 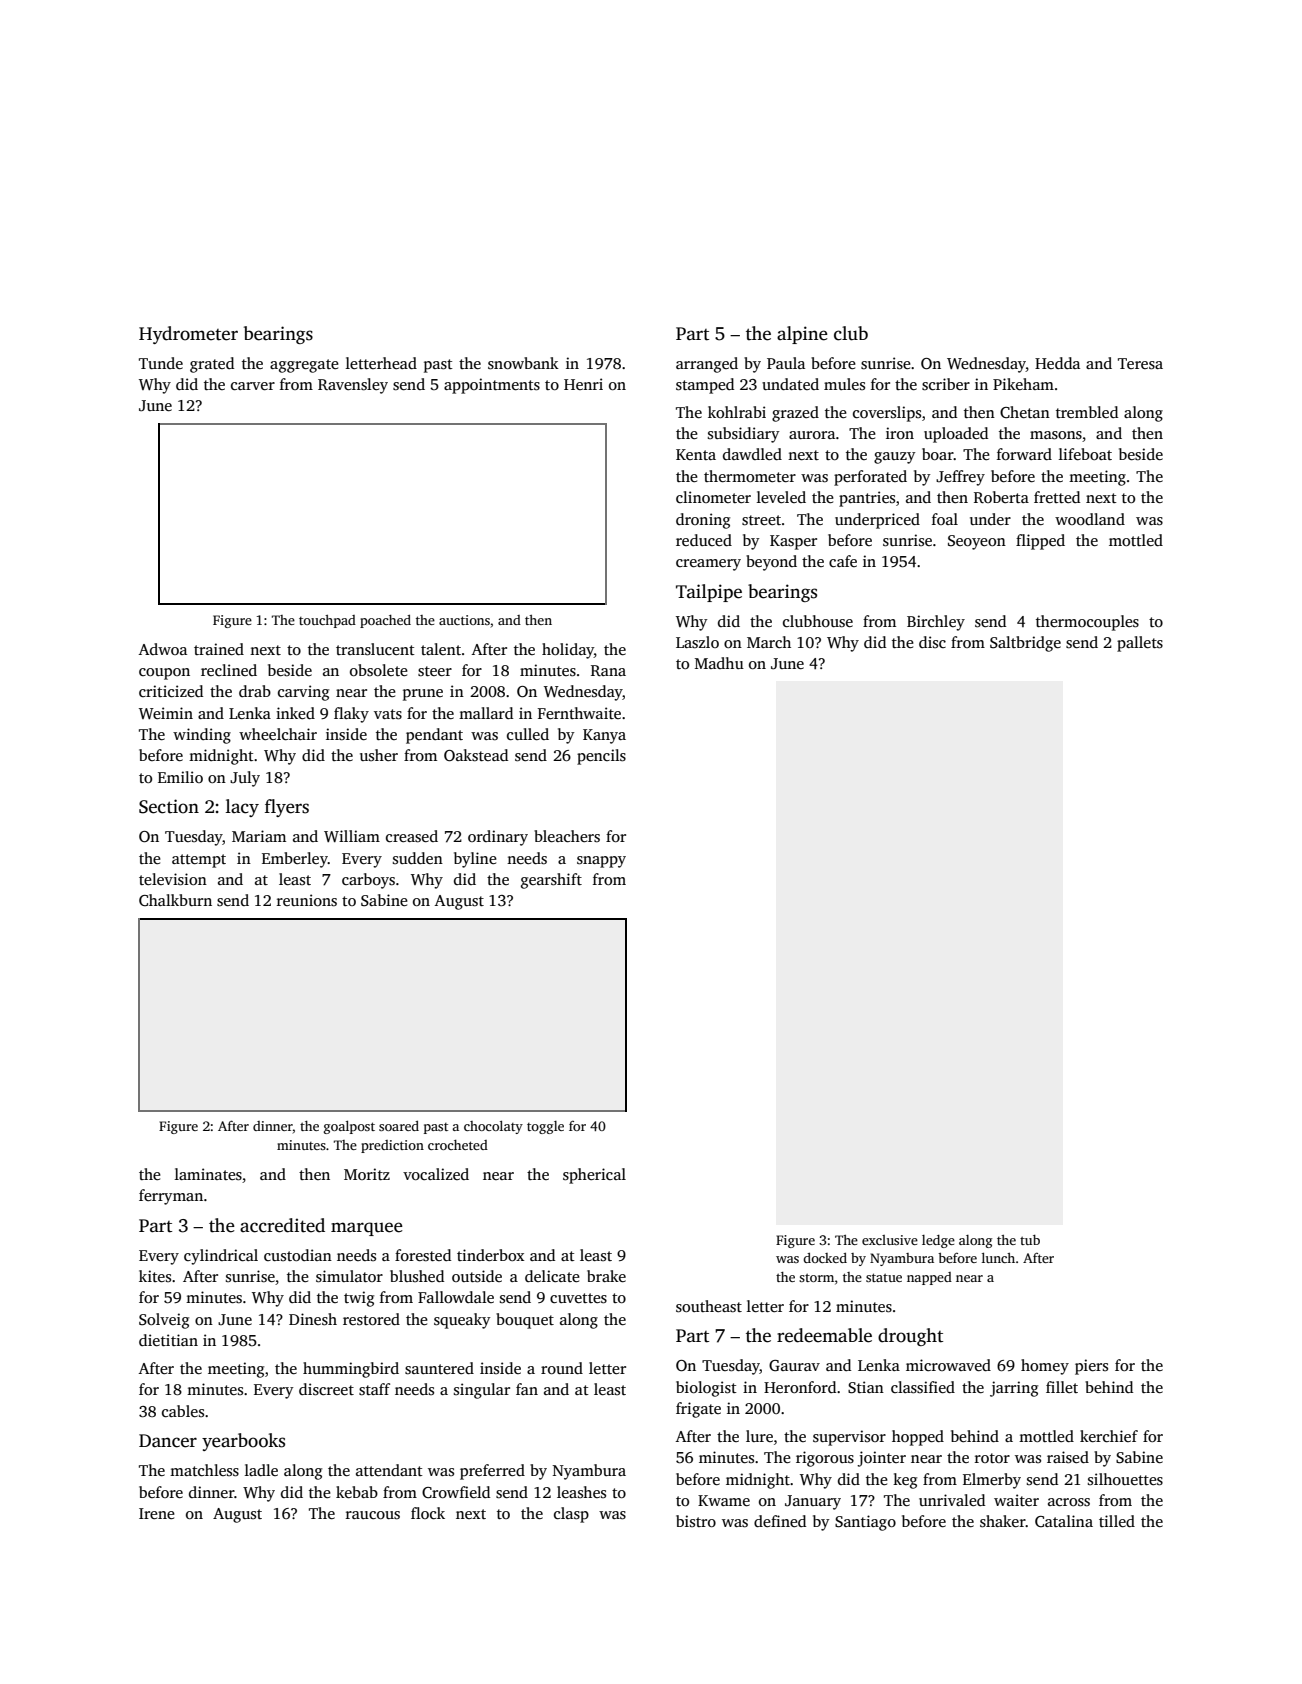 What do you see at coordinates (1090, 519) in the page?
I see `woodland` at bounding box center [1090, 519].
